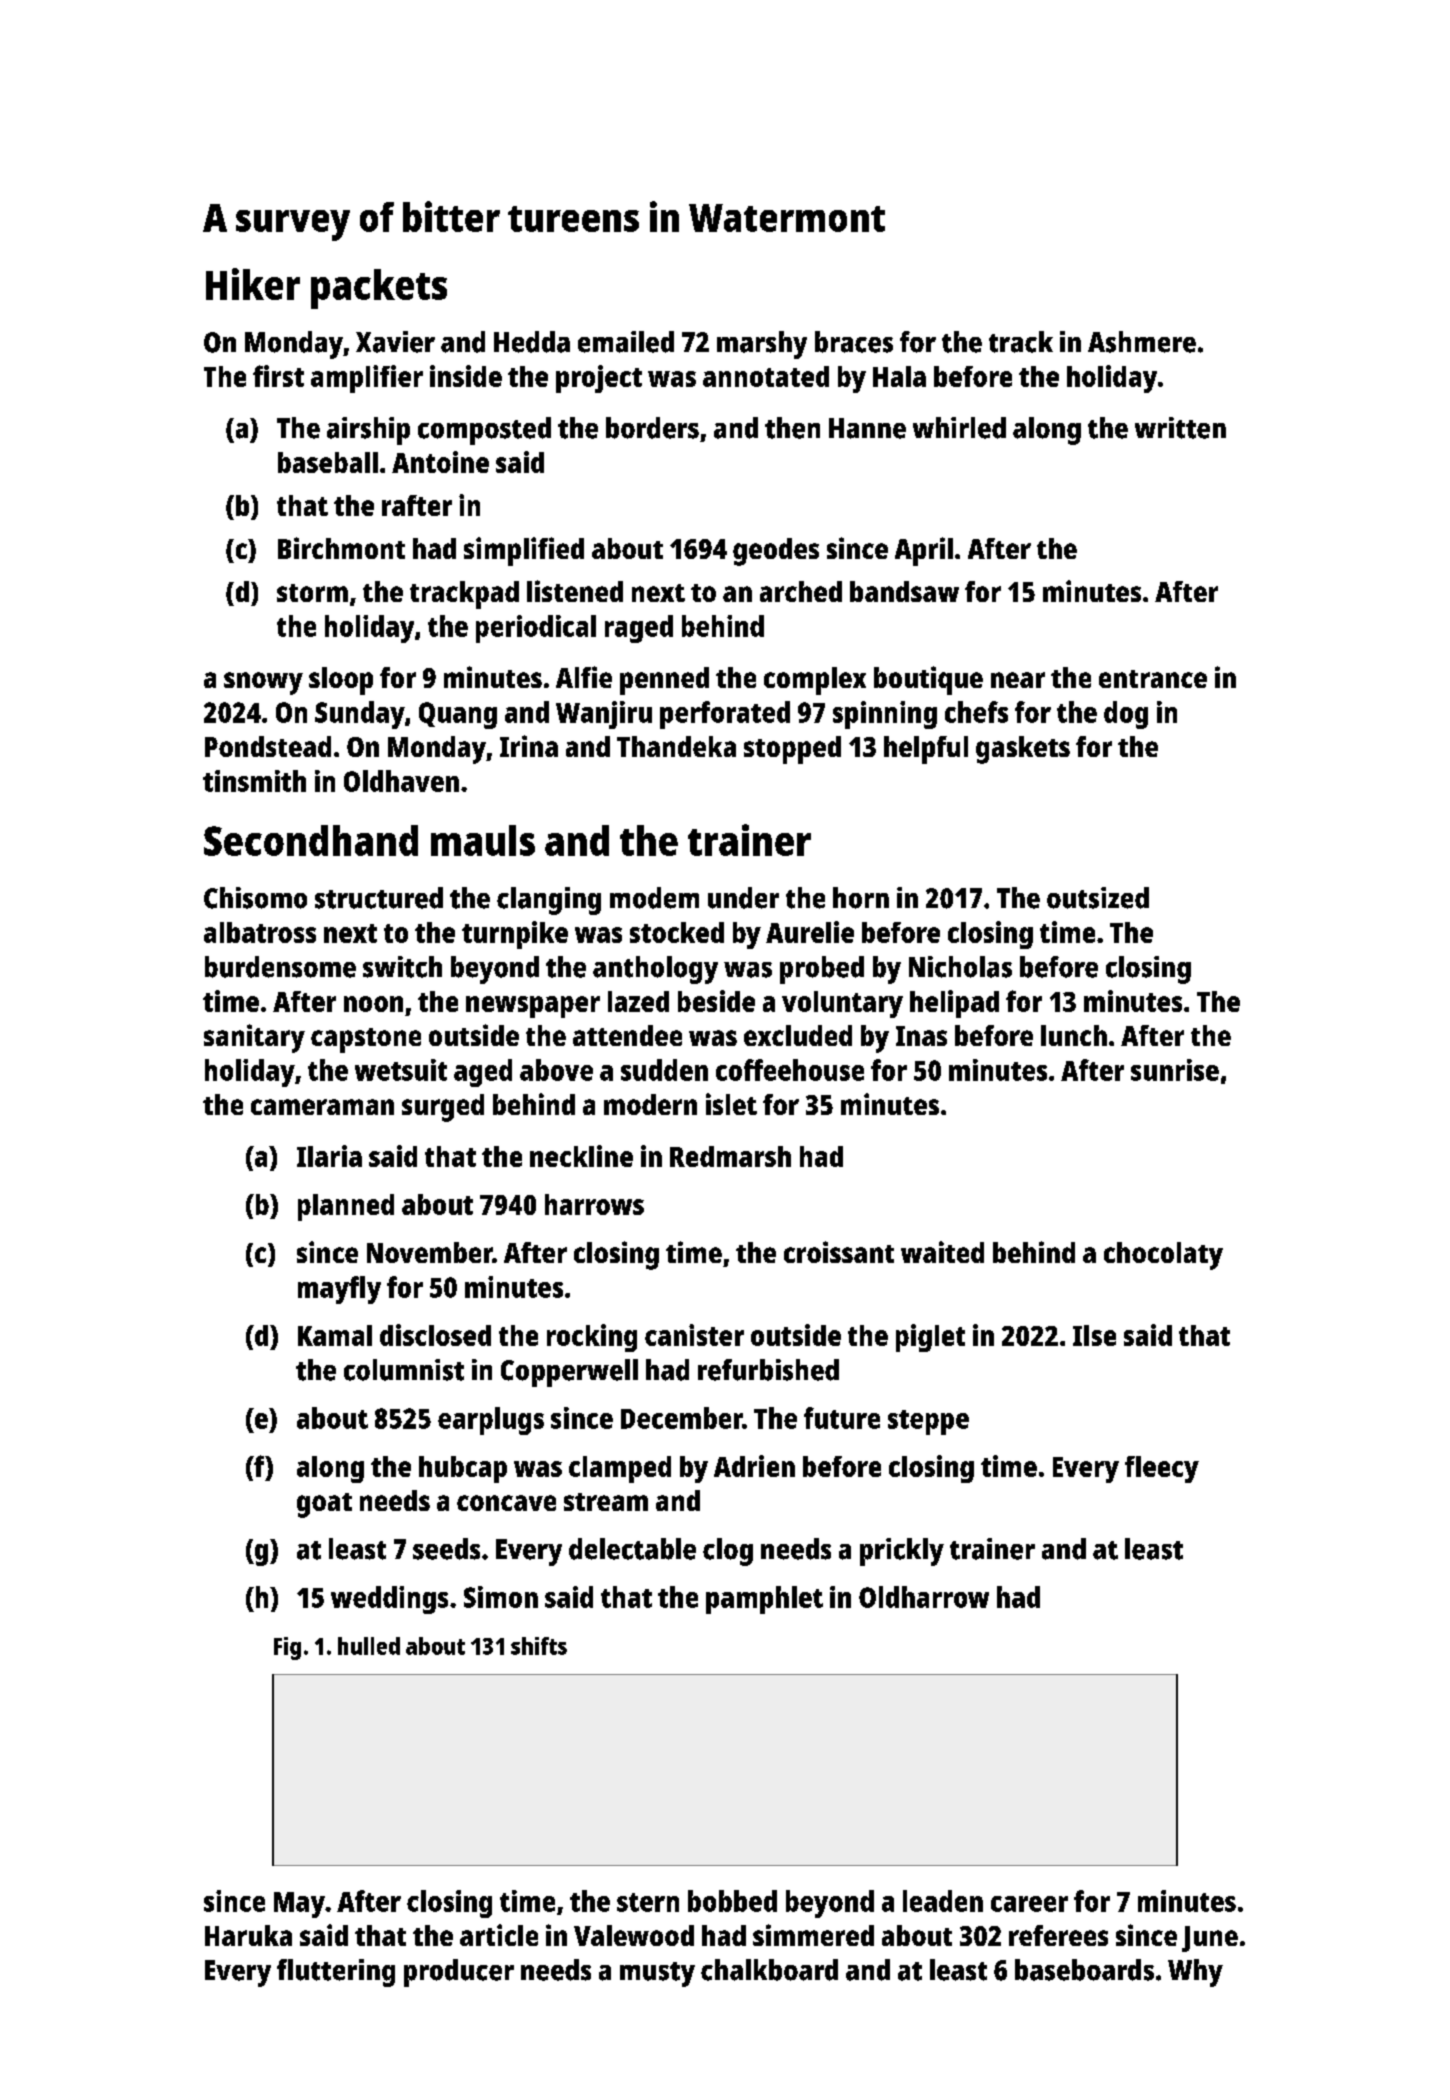 The width and height of the page is (1450, 2100). I want to click on stopped, so click(792, 750).
